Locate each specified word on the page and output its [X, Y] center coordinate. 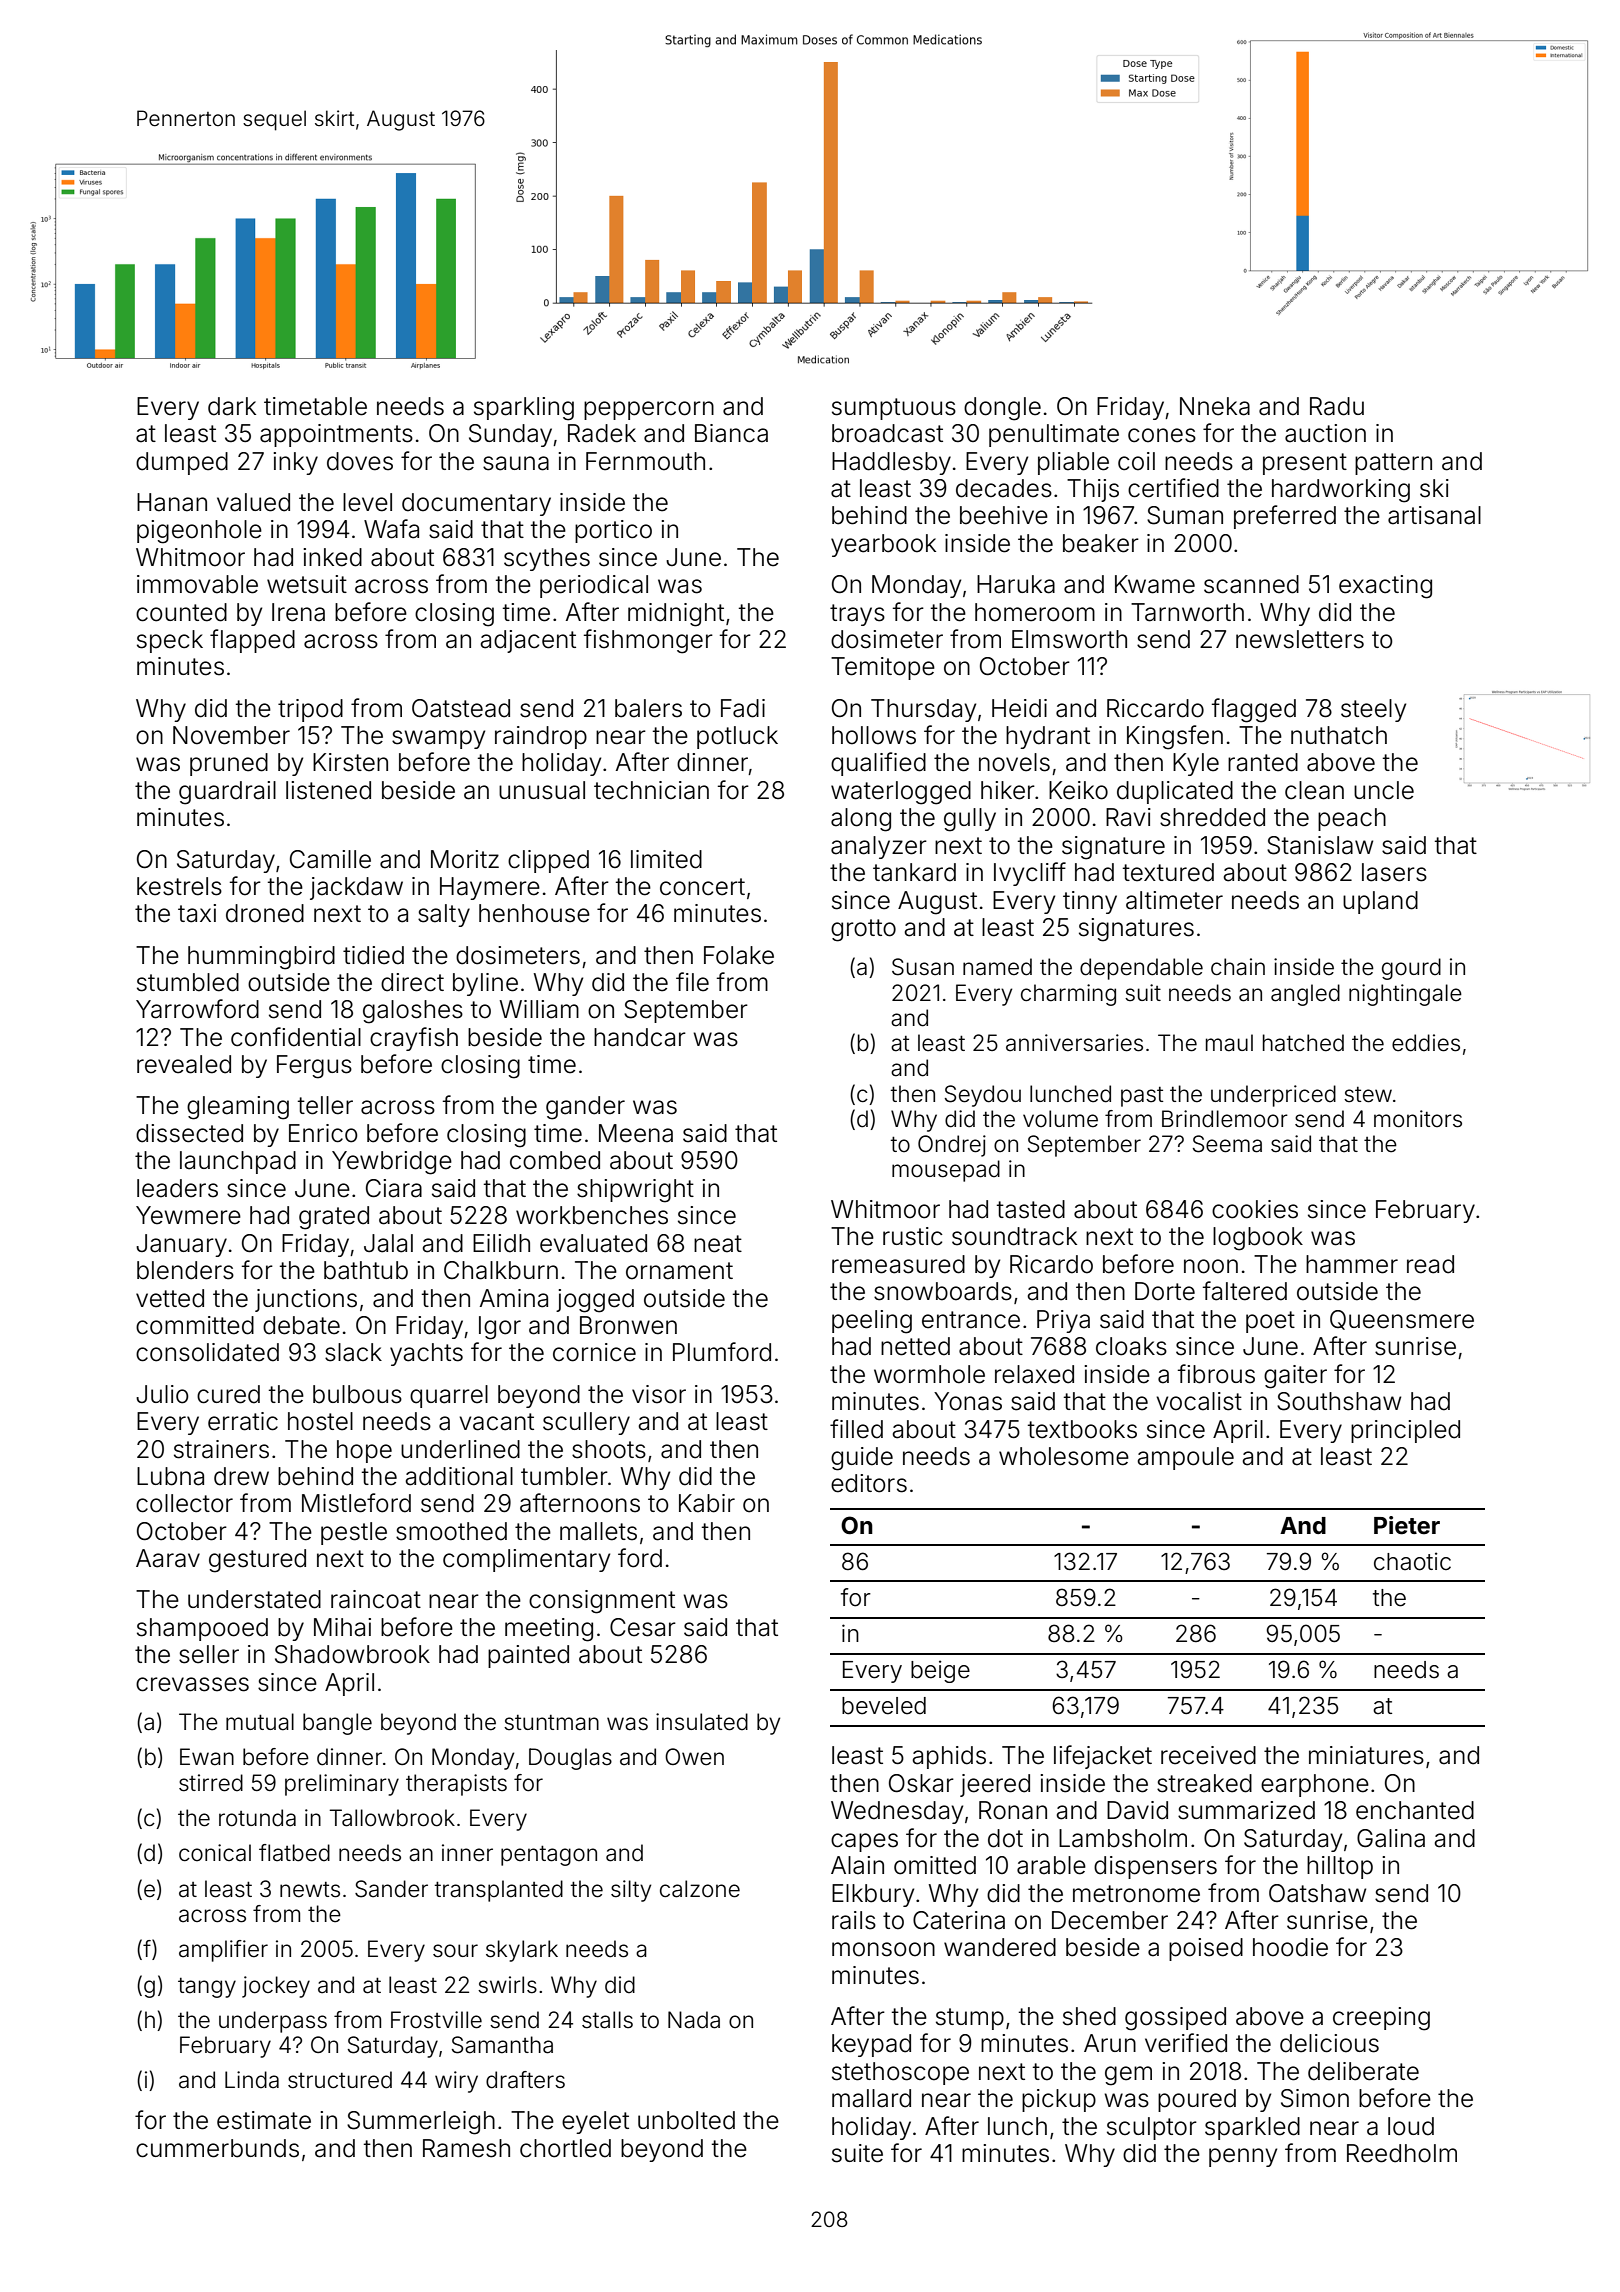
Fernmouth [645, 461]
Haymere [490, 888]
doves [360, 461]
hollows [874, 735]
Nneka [1215, 406]
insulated [702, 1722]
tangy [207, 1988]
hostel [320, 1421]
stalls [607, 2020]
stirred [211, 1783]
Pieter [1407, 1525]
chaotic [1412, 1561]
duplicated [1175, 792]
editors [869, 1483]
